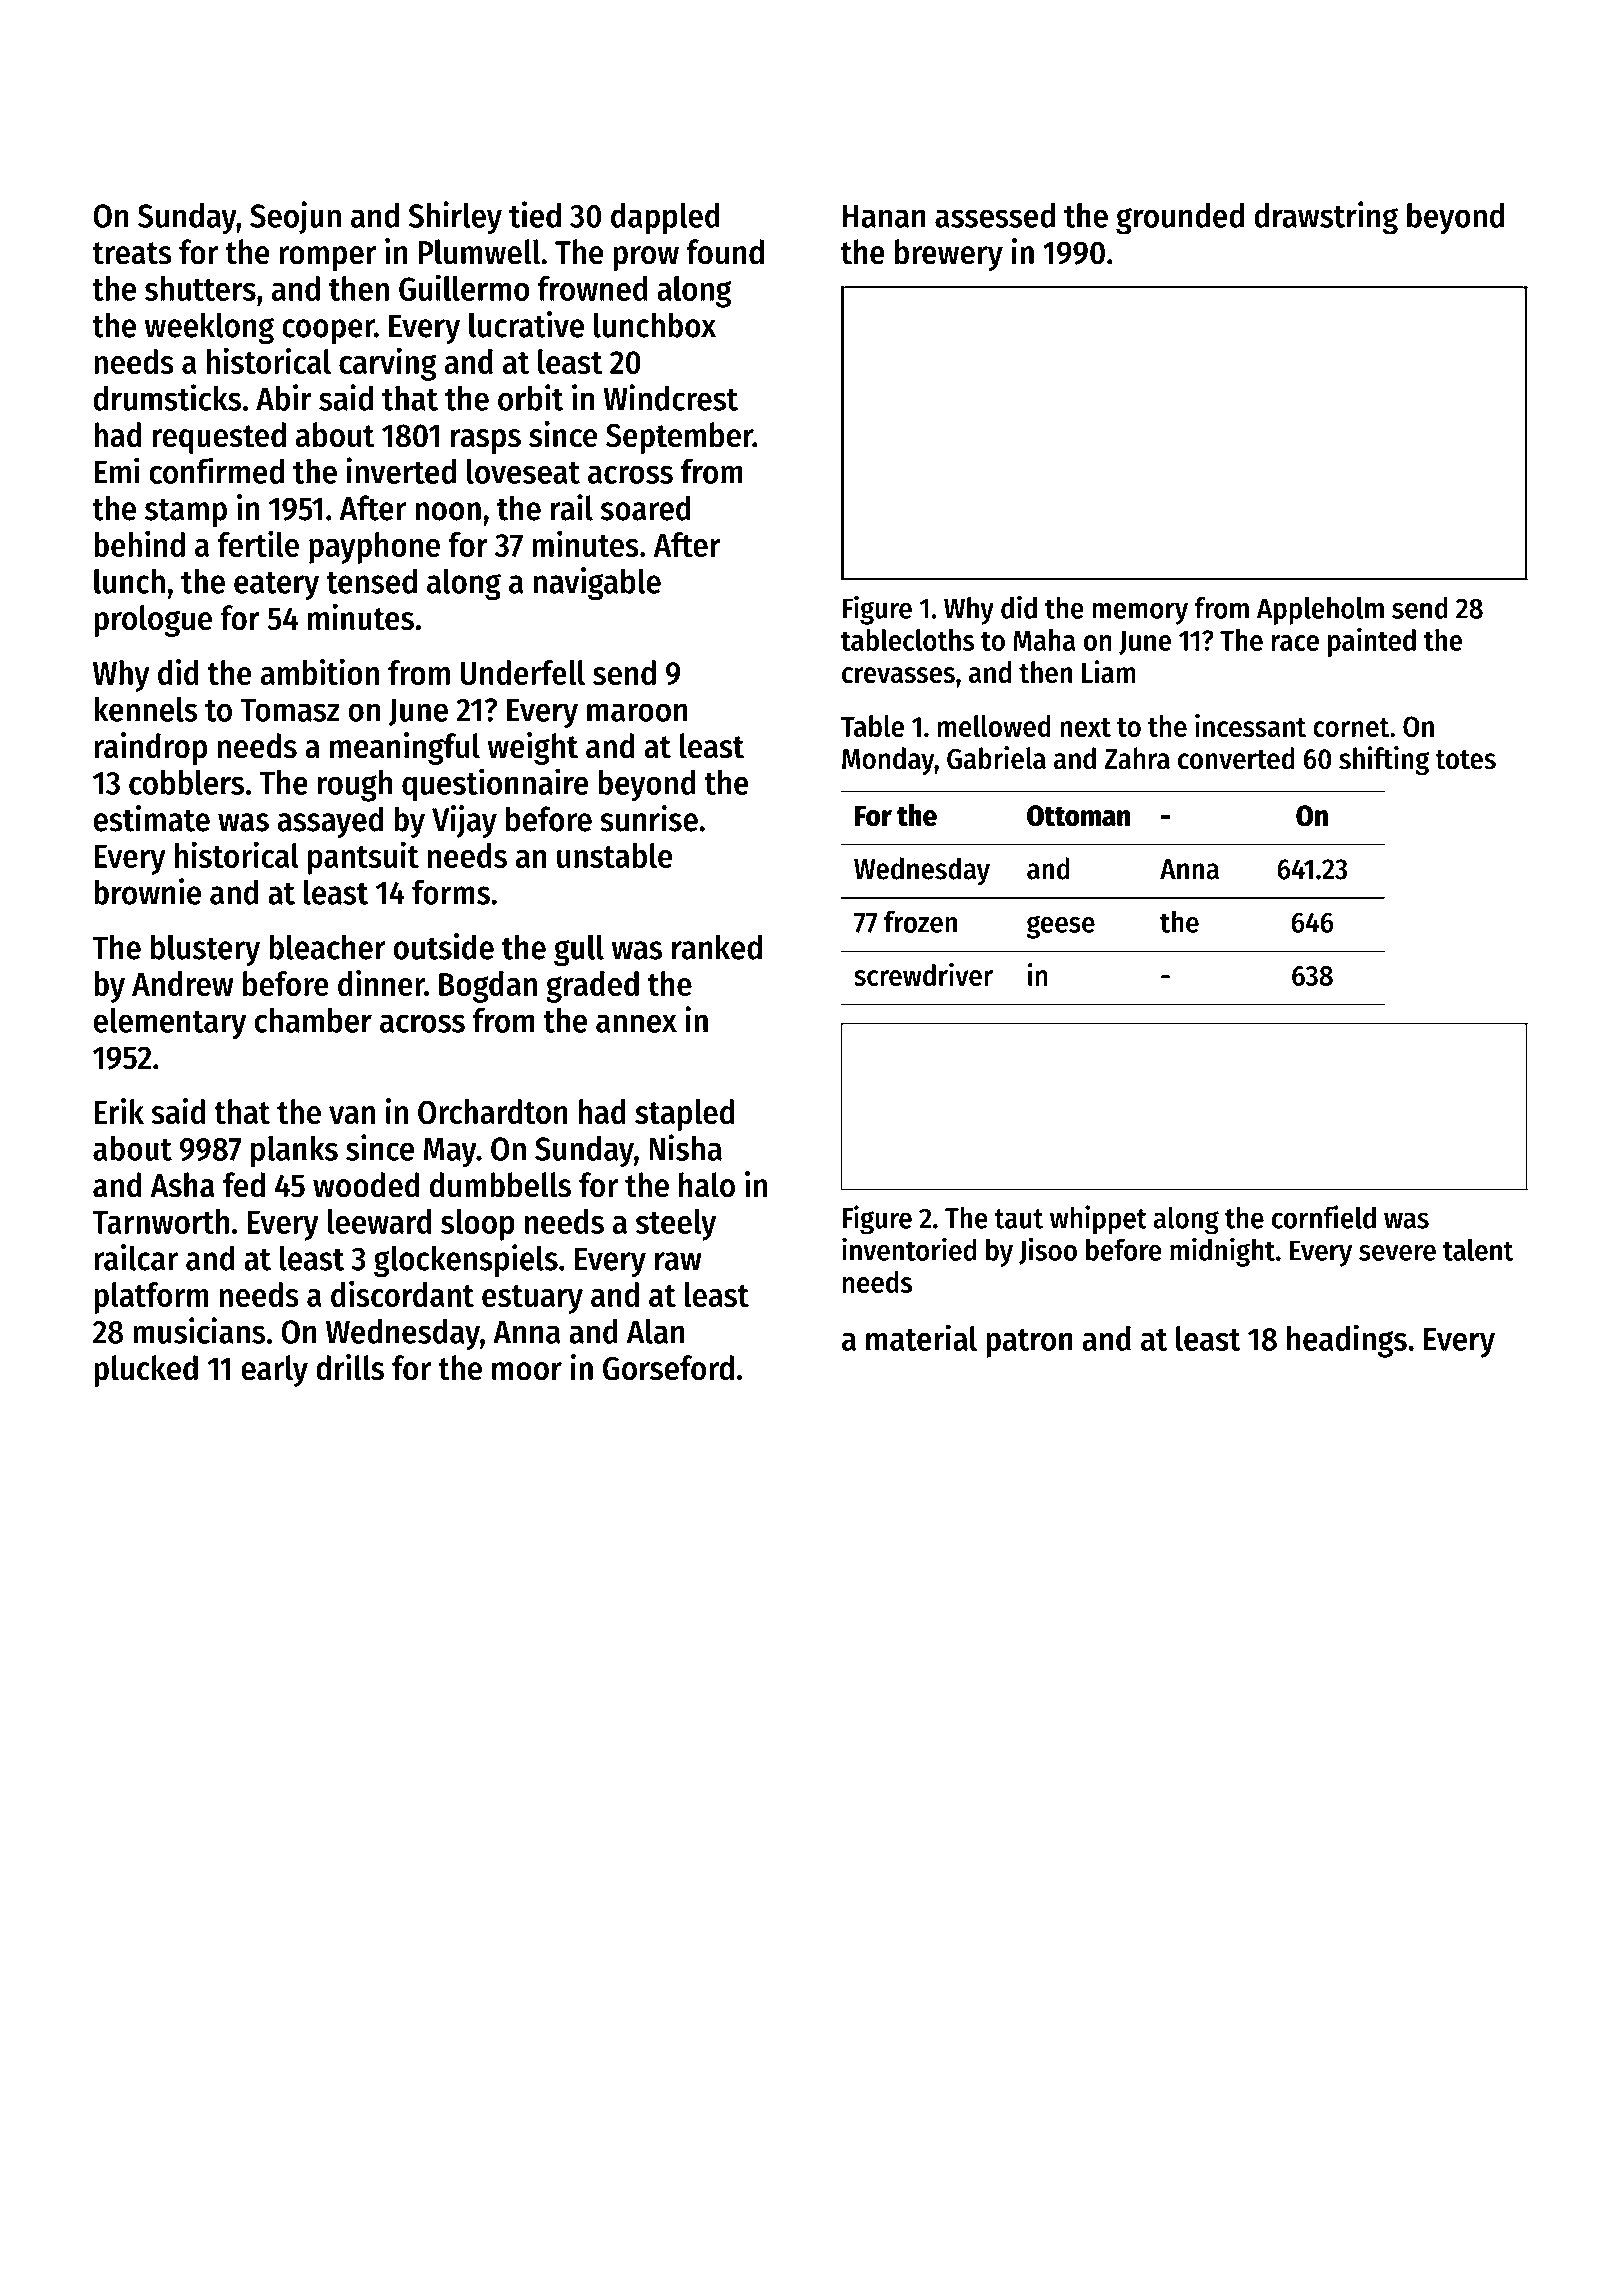 The height and width of the screenshot is (2292, 1620). I want to click on musicians, so click(199, 1330).
